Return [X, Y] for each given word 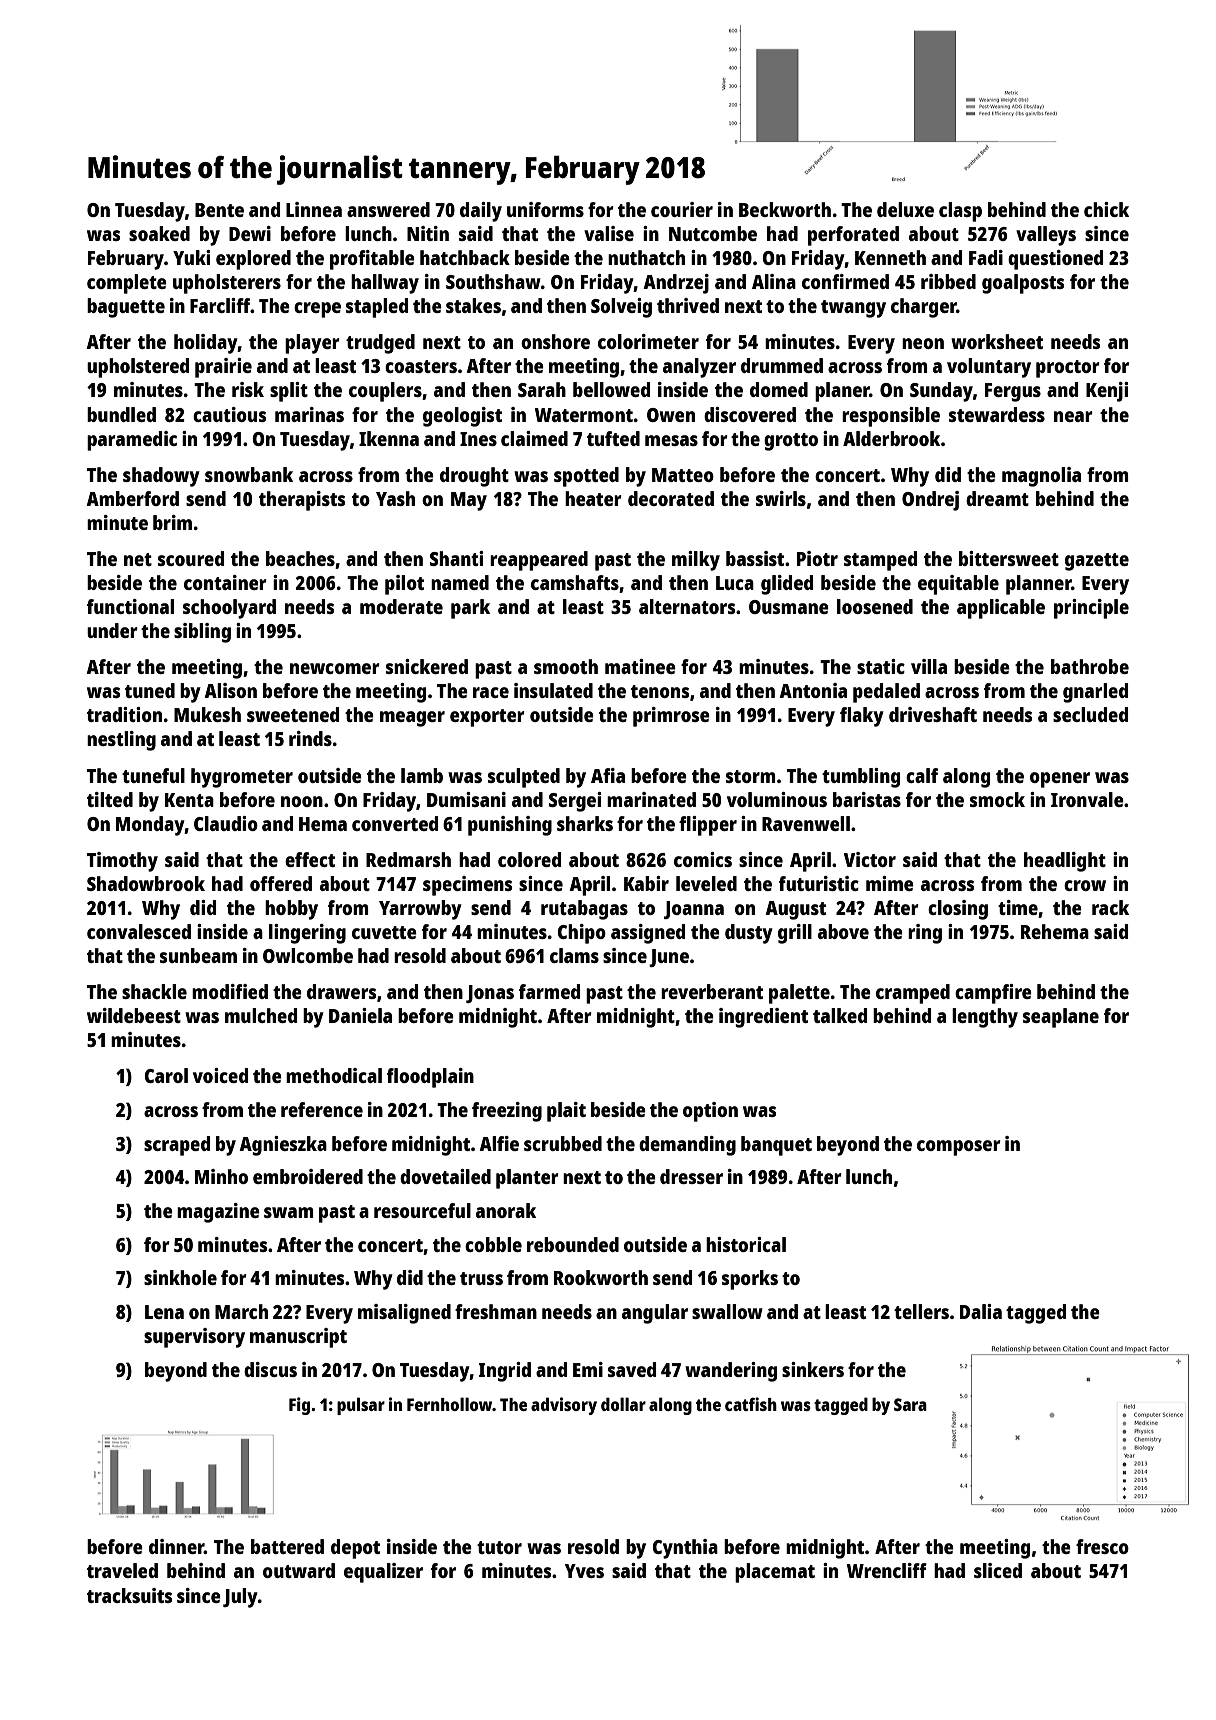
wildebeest [134, 1015]
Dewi [250, 233]
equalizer [383, 1573]
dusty [749, 934]
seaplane [1061, 1018]
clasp [960, 212]
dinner [176, 1546]
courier [682, 209]
